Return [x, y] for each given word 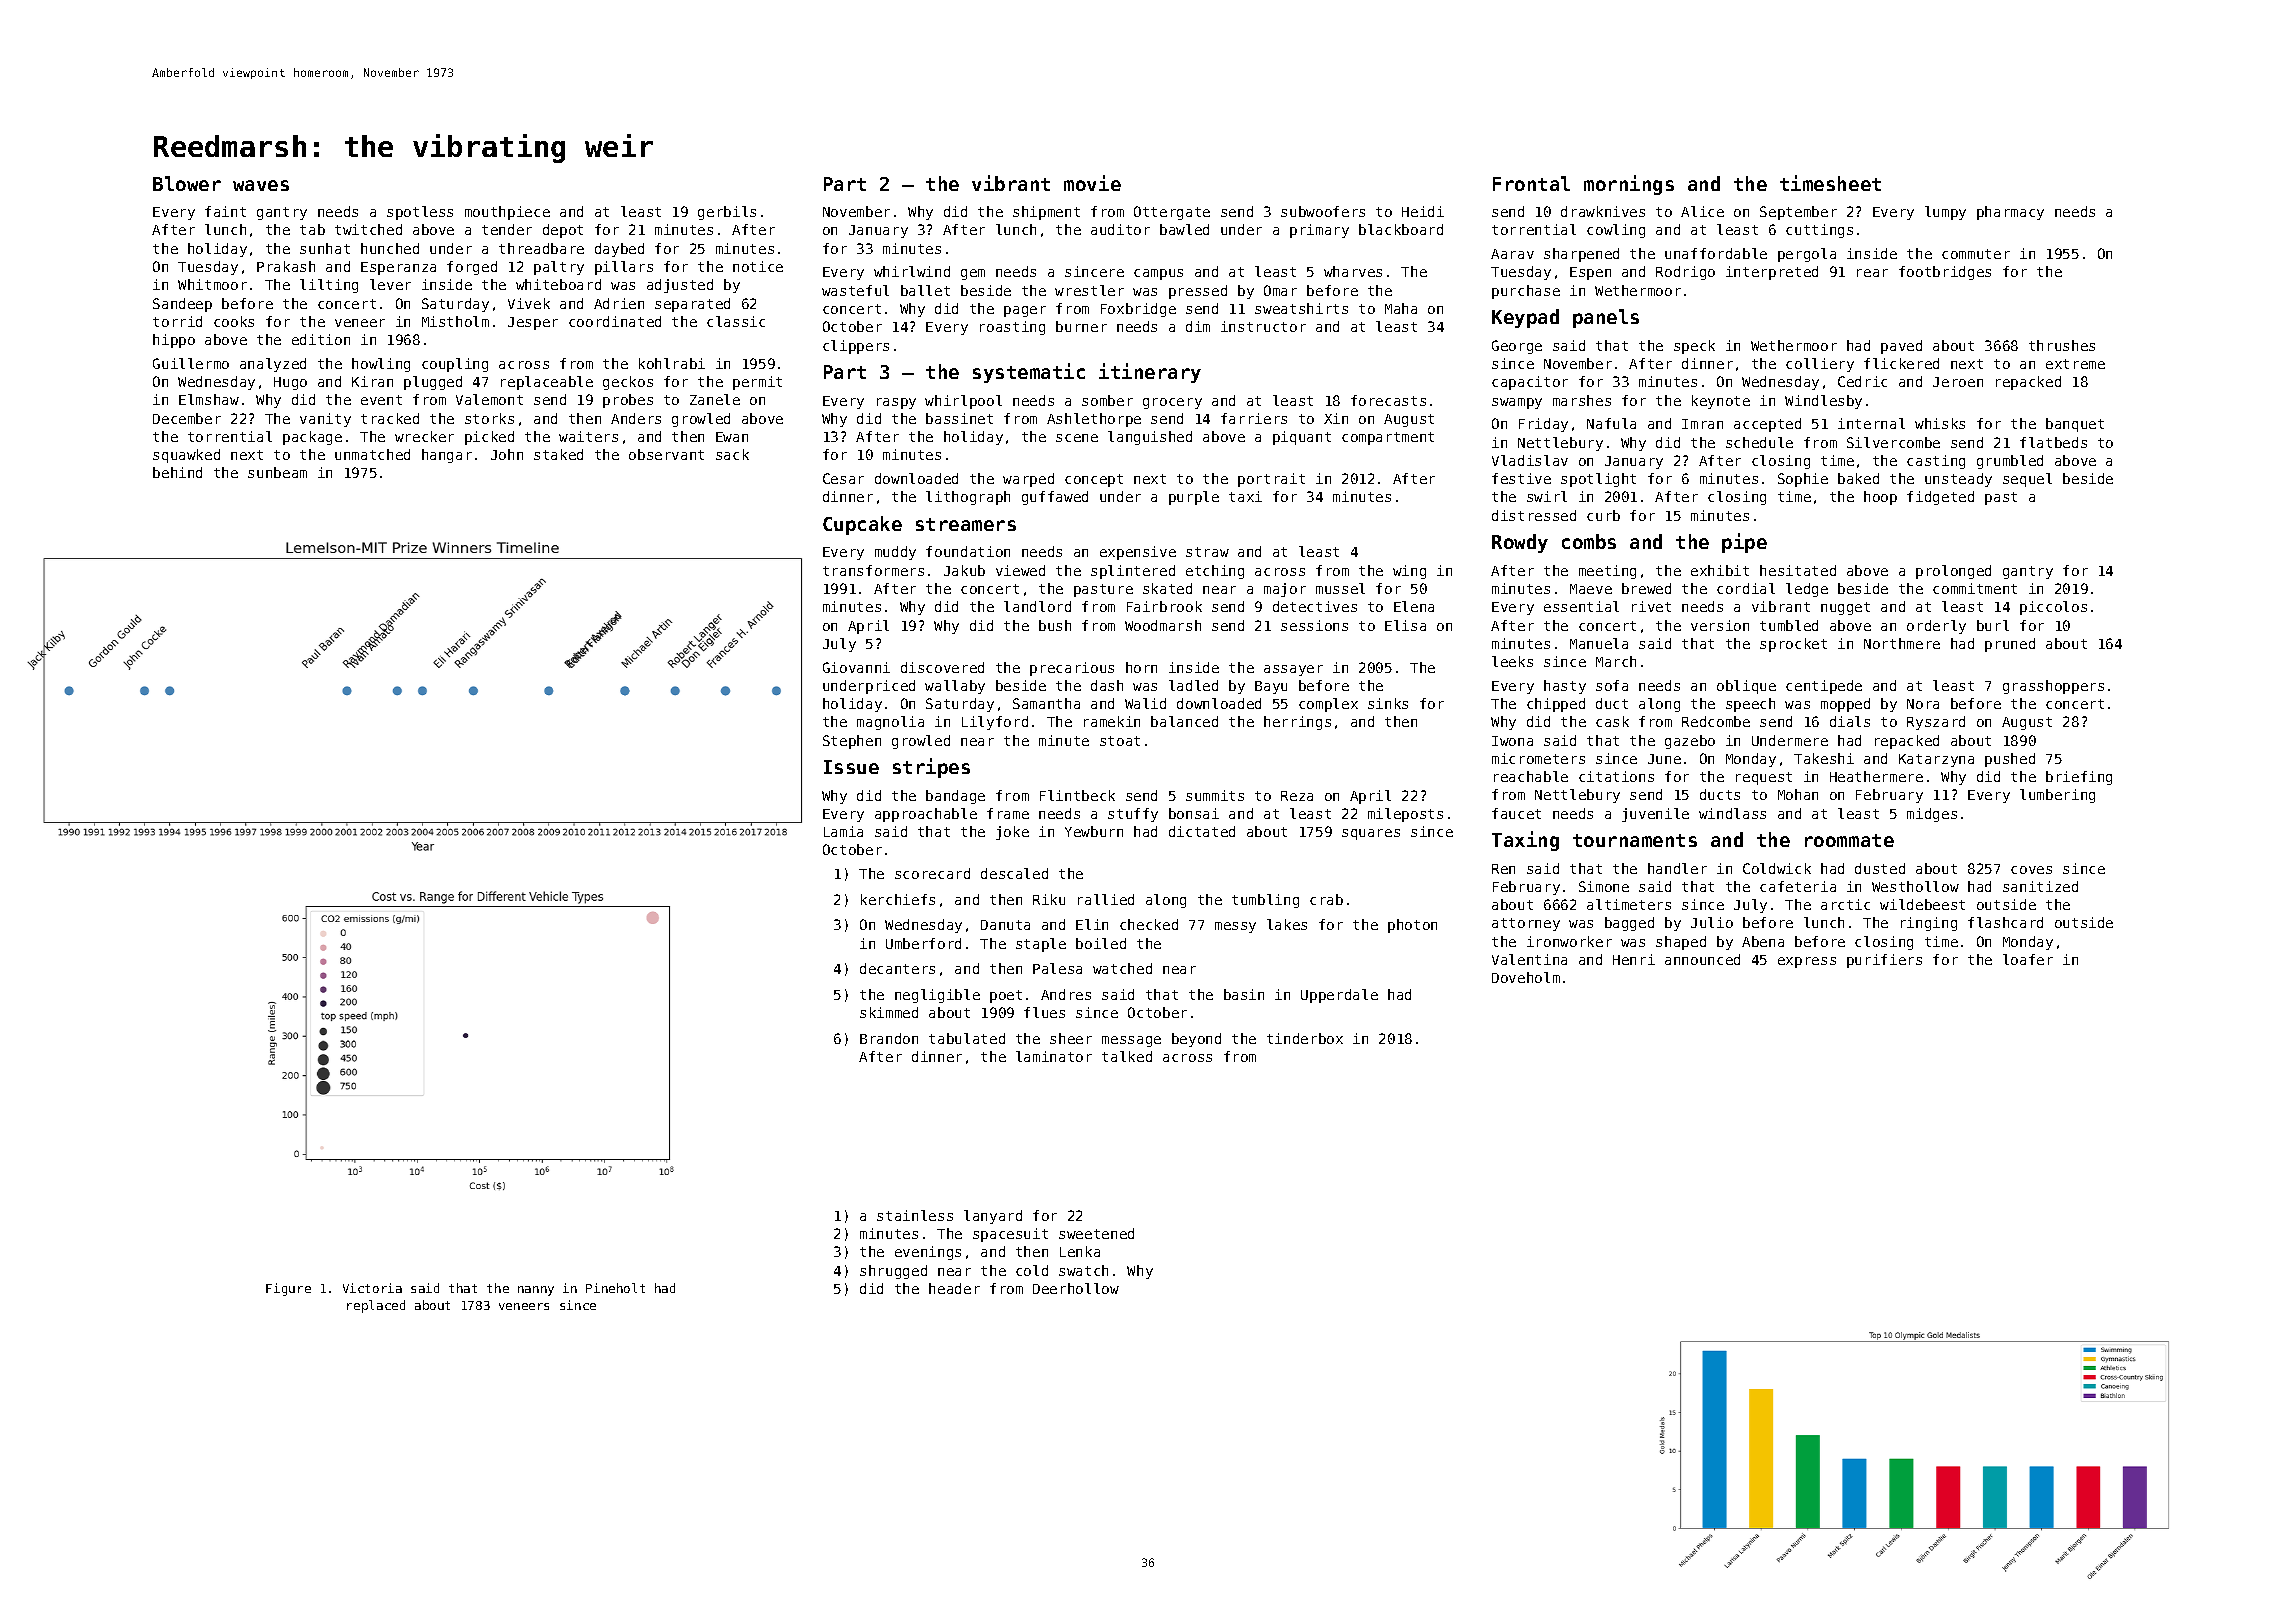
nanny [536, 1291]
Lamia [843, 831]
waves [261, 185]
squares [1371, 834]
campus [1158, 274]
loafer [2028, 959]
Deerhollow [1076, 1288]
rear [1872, 273]
